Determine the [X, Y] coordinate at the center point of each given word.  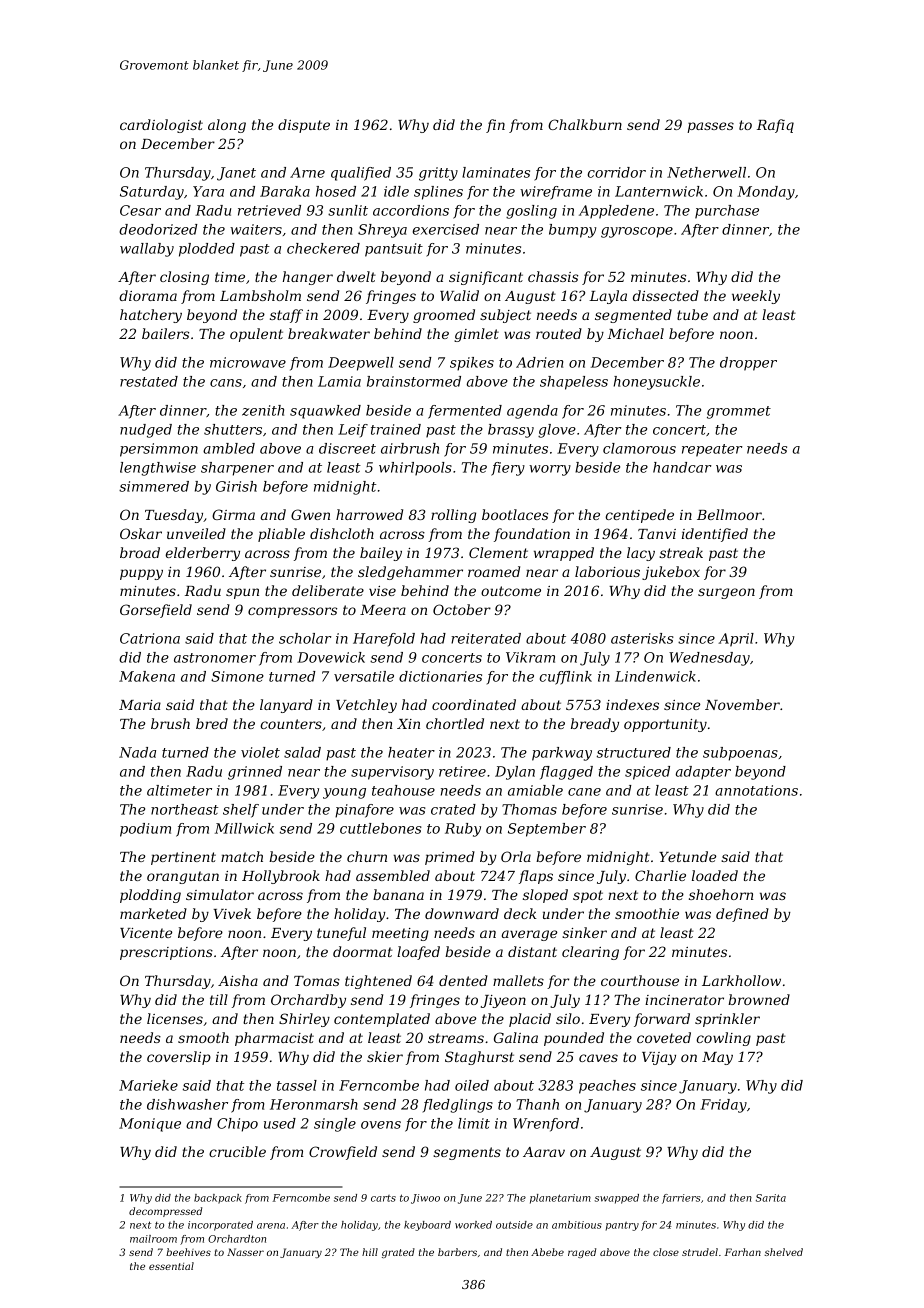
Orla [516, 856]
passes [710, 127]
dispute [304, 126]
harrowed [369, 514]
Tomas [317, 981]
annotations [756, 790]
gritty [438, 174]
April [736, 640]
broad [140, 552]
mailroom [153, 1239]
